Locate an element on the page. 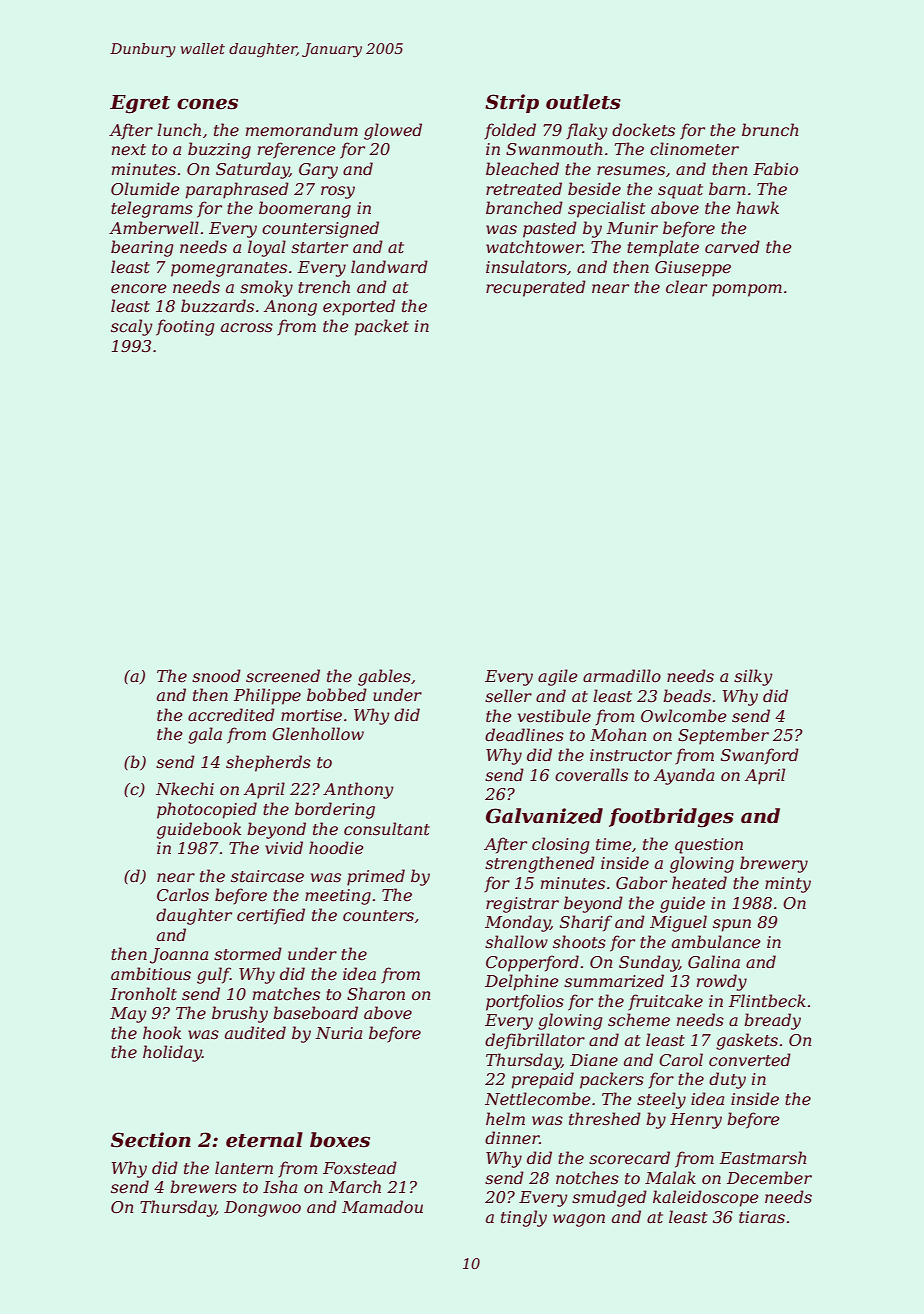  Strip is located at coordinates (512, 103).
